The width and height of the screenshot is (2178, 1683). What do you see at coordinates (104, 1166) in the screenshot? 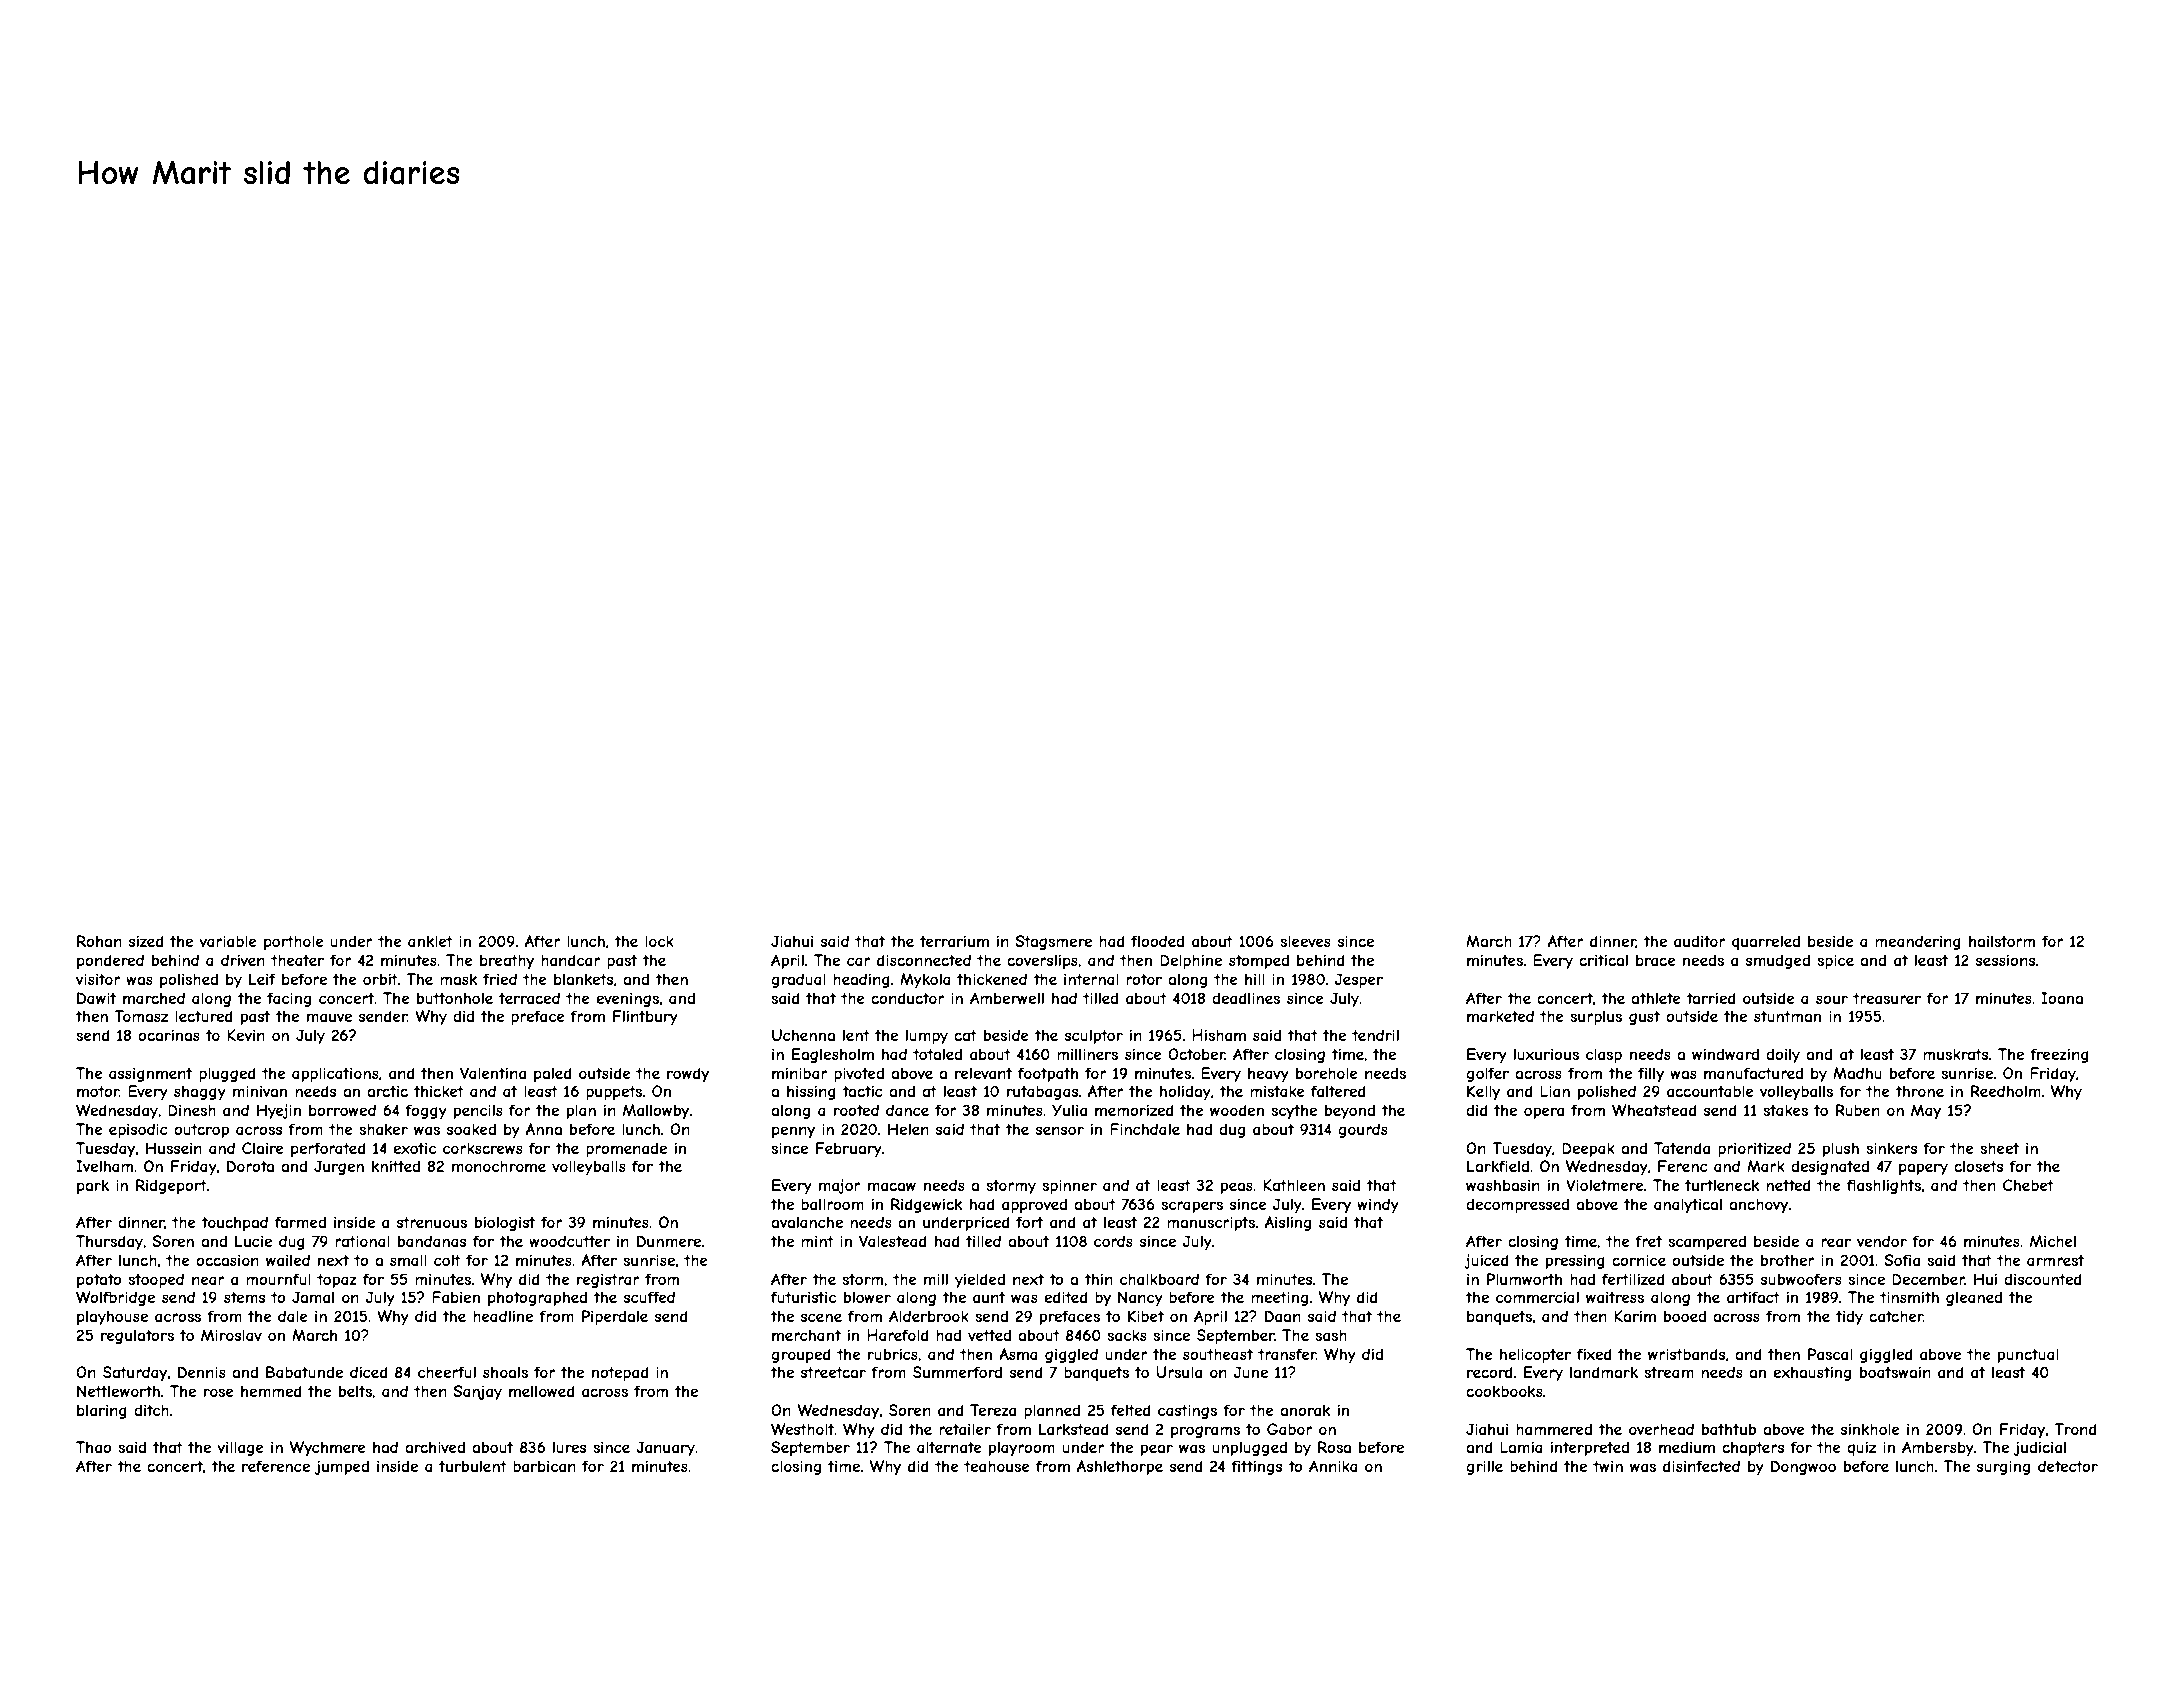
I see `Ivelham` at bounding box center [104, 1166].
